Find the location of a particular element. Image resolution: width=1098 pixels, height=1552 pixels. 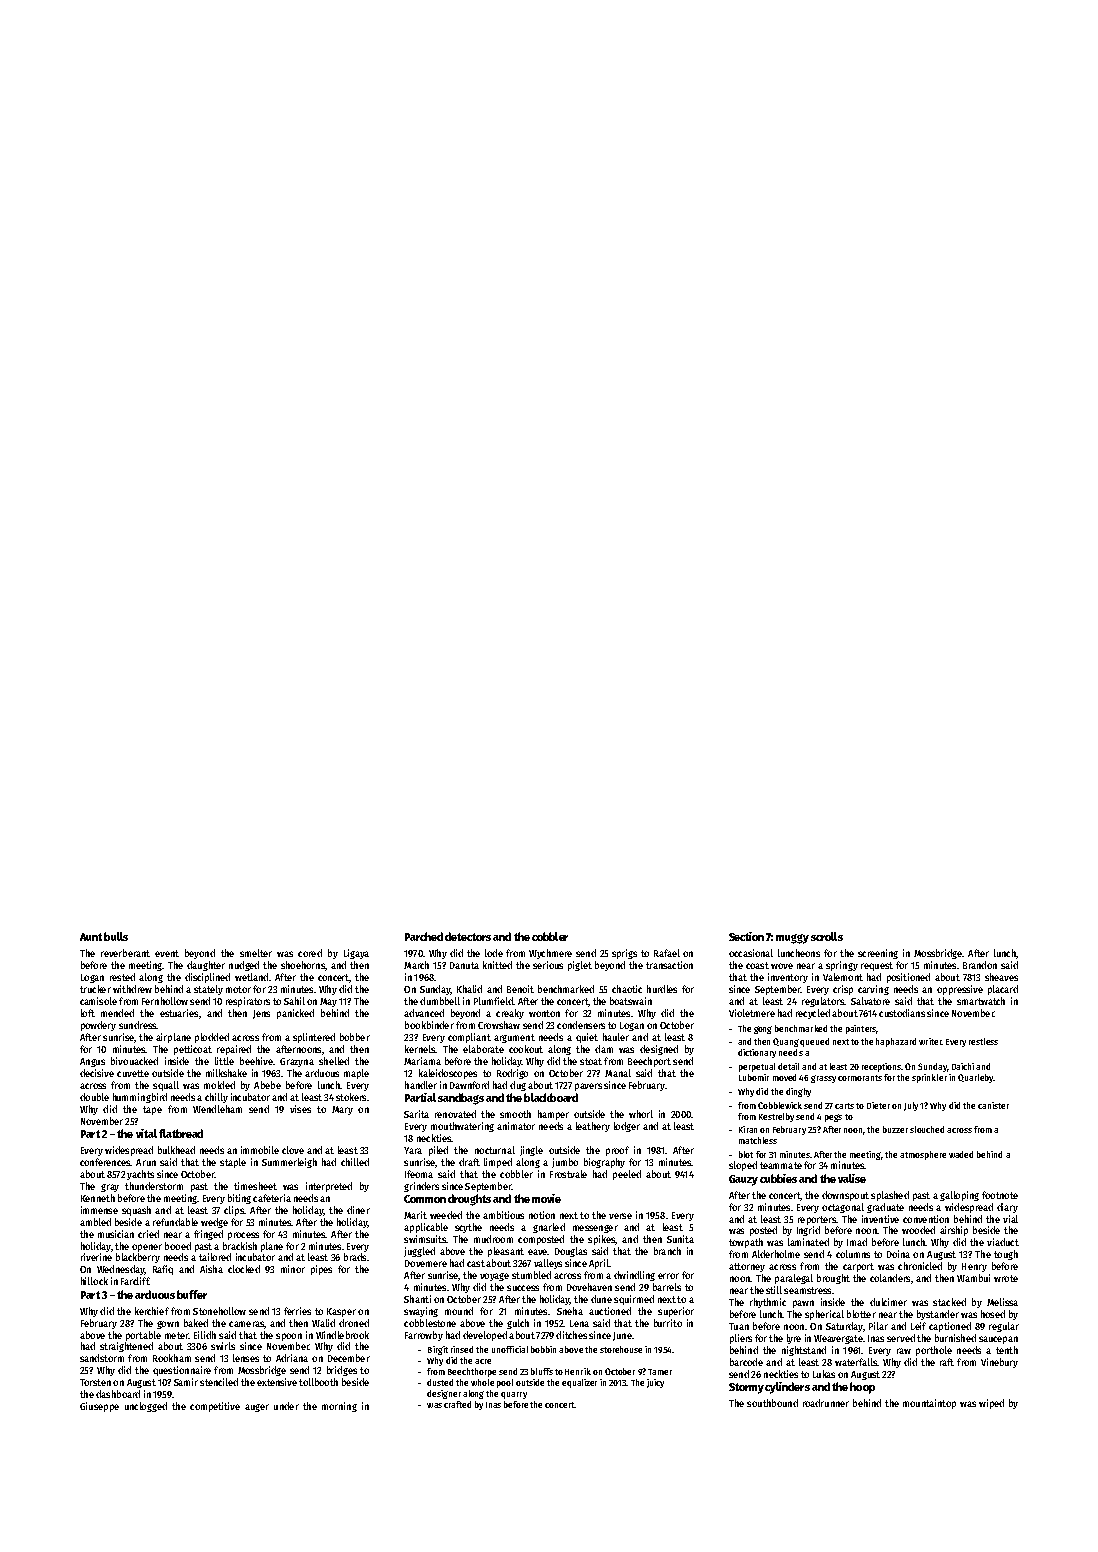

Kiran is located at coordinates (748, 1129).
